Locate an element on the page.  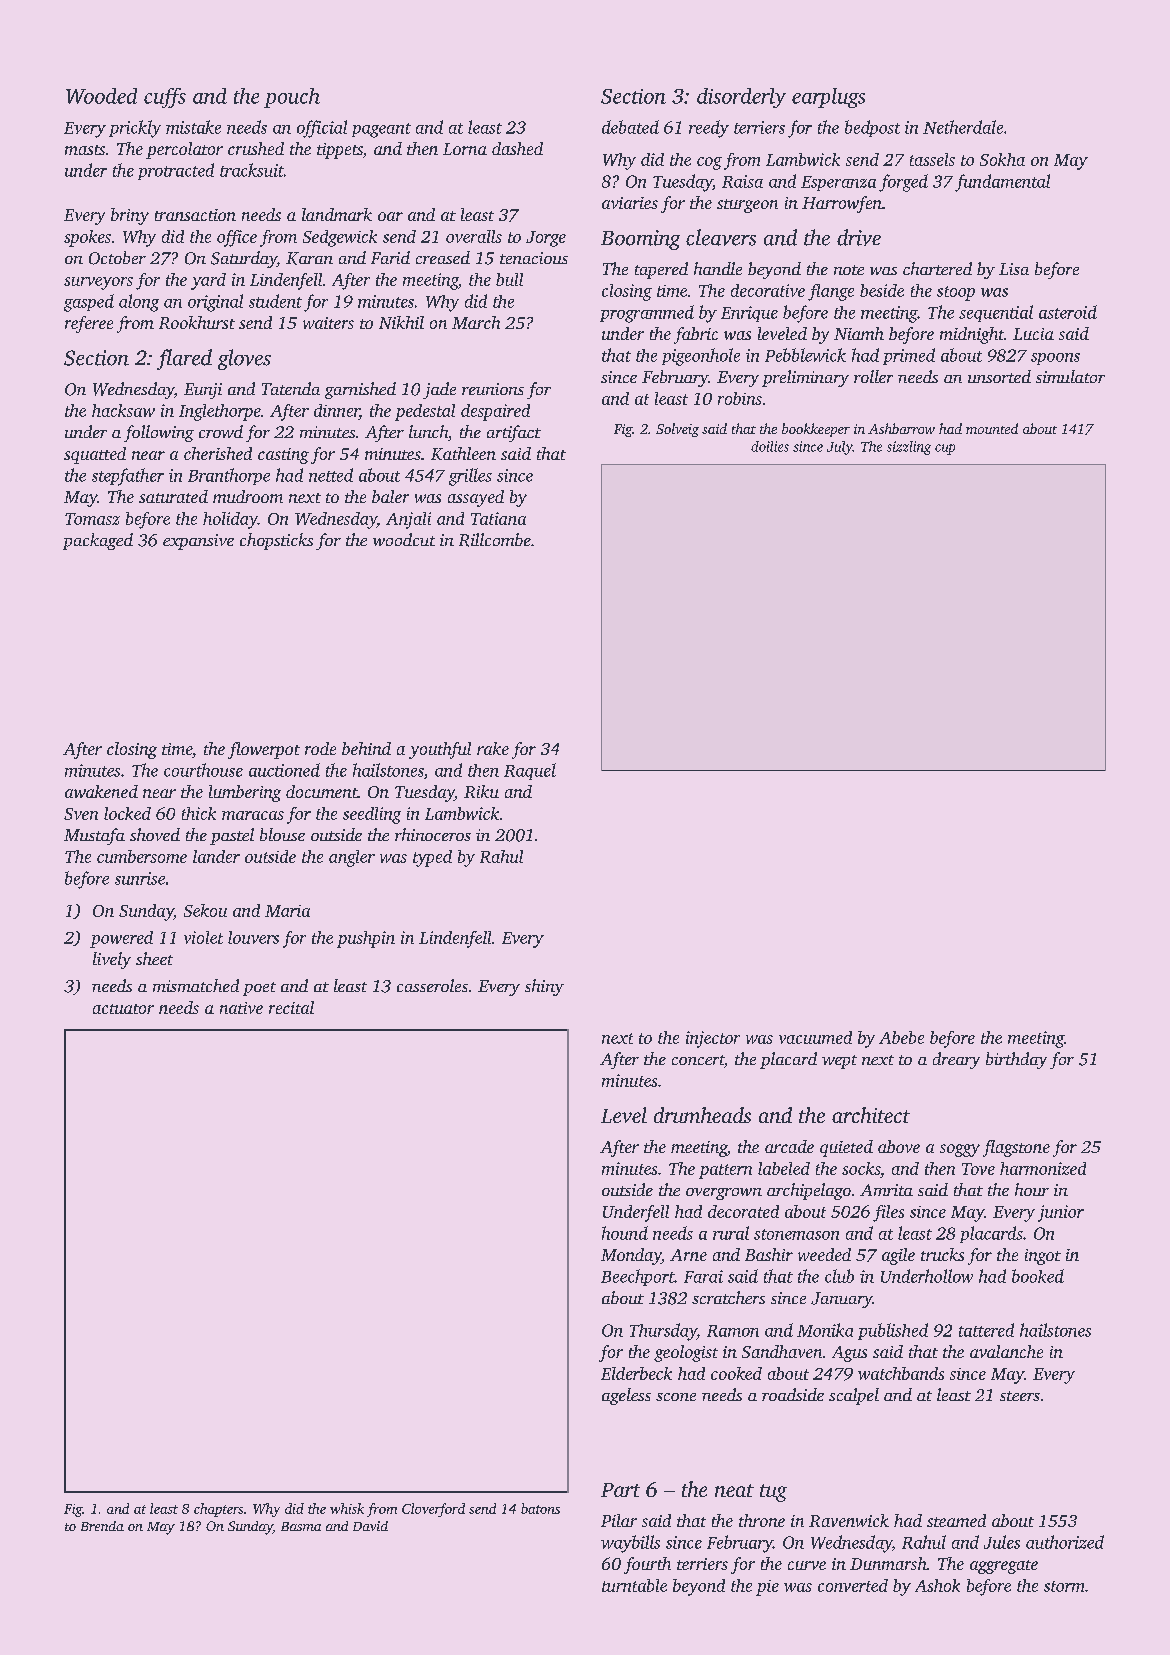
March is located at coordinates (476, 322).
